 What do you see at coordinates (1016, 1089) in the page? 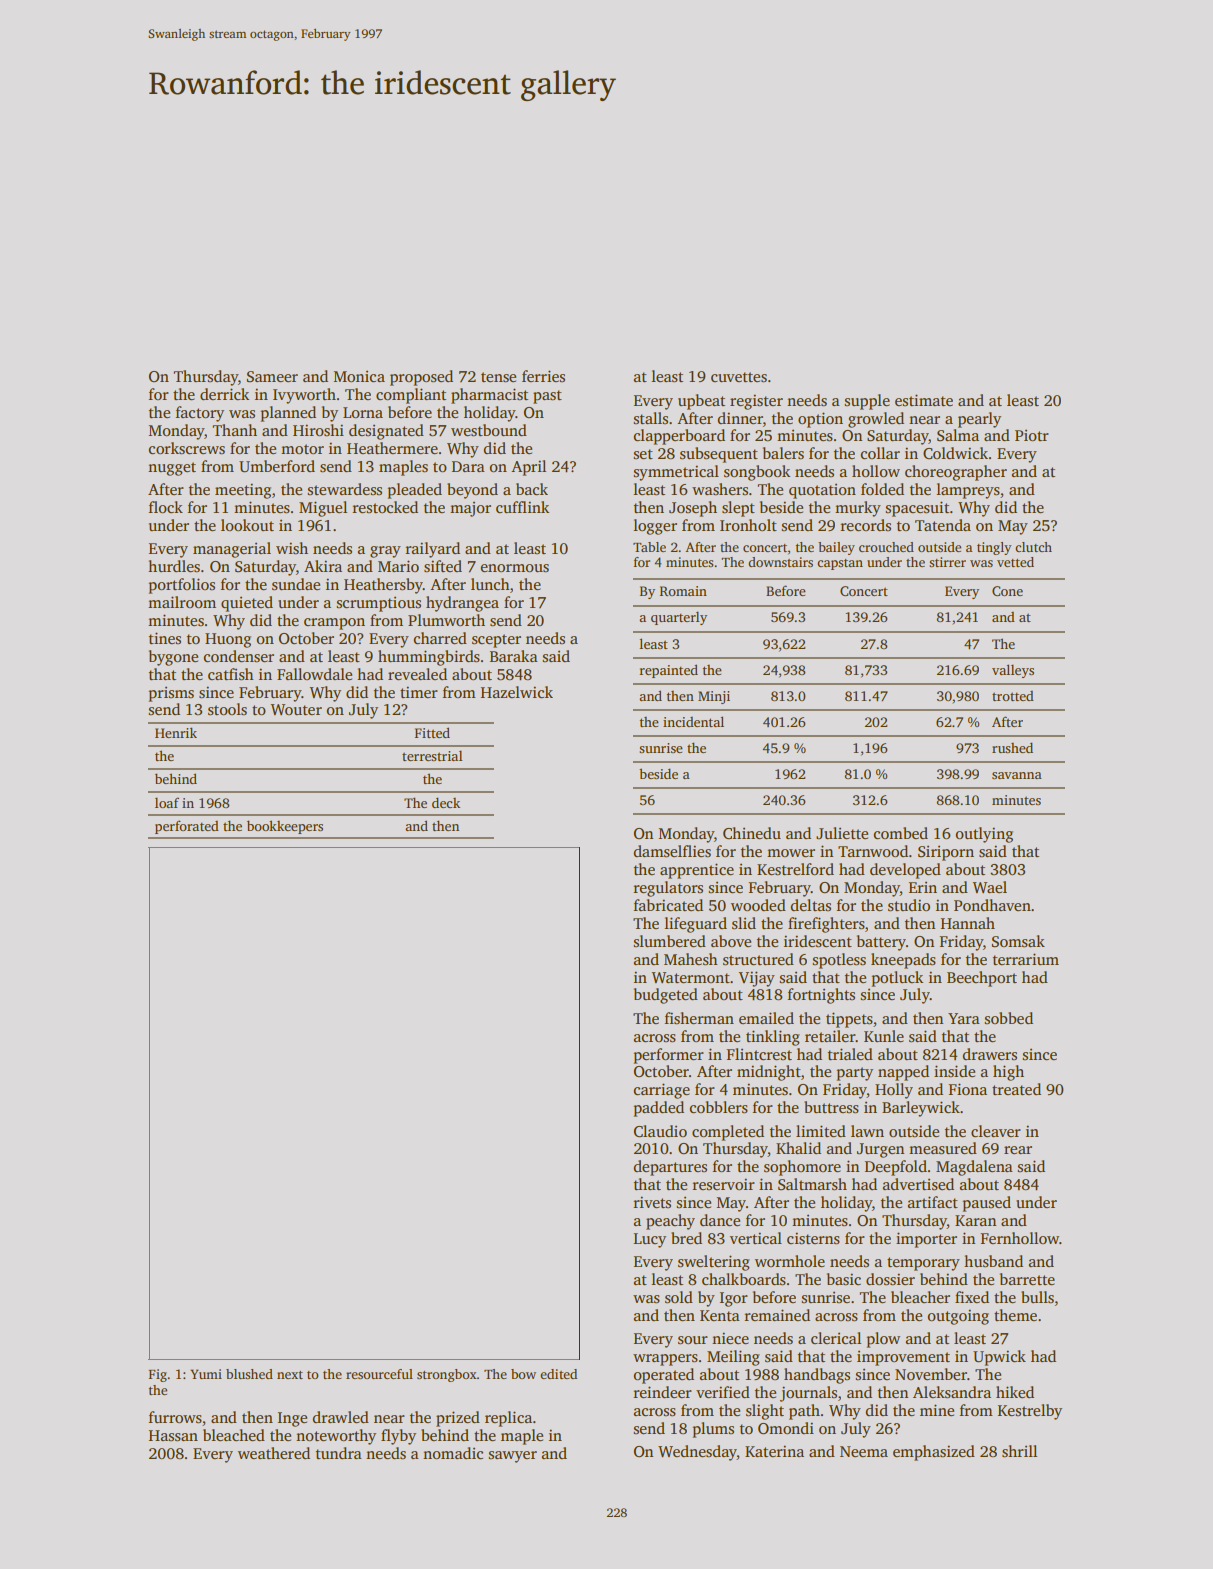
I see `treated` at bounding box center [1016, 1089].
